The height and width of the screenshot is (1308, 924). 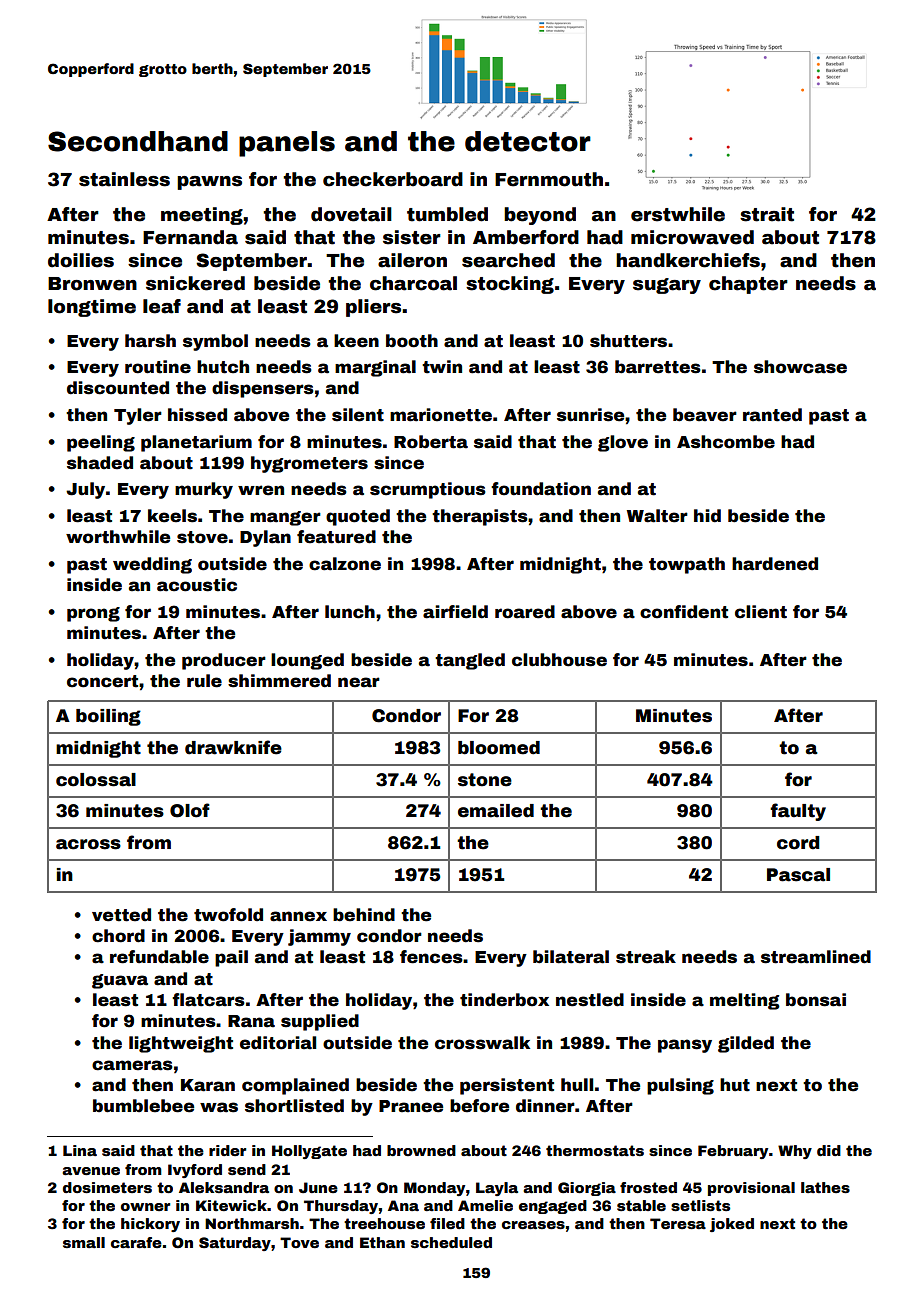 I want to click on strait, so click(x=767, y=214).
